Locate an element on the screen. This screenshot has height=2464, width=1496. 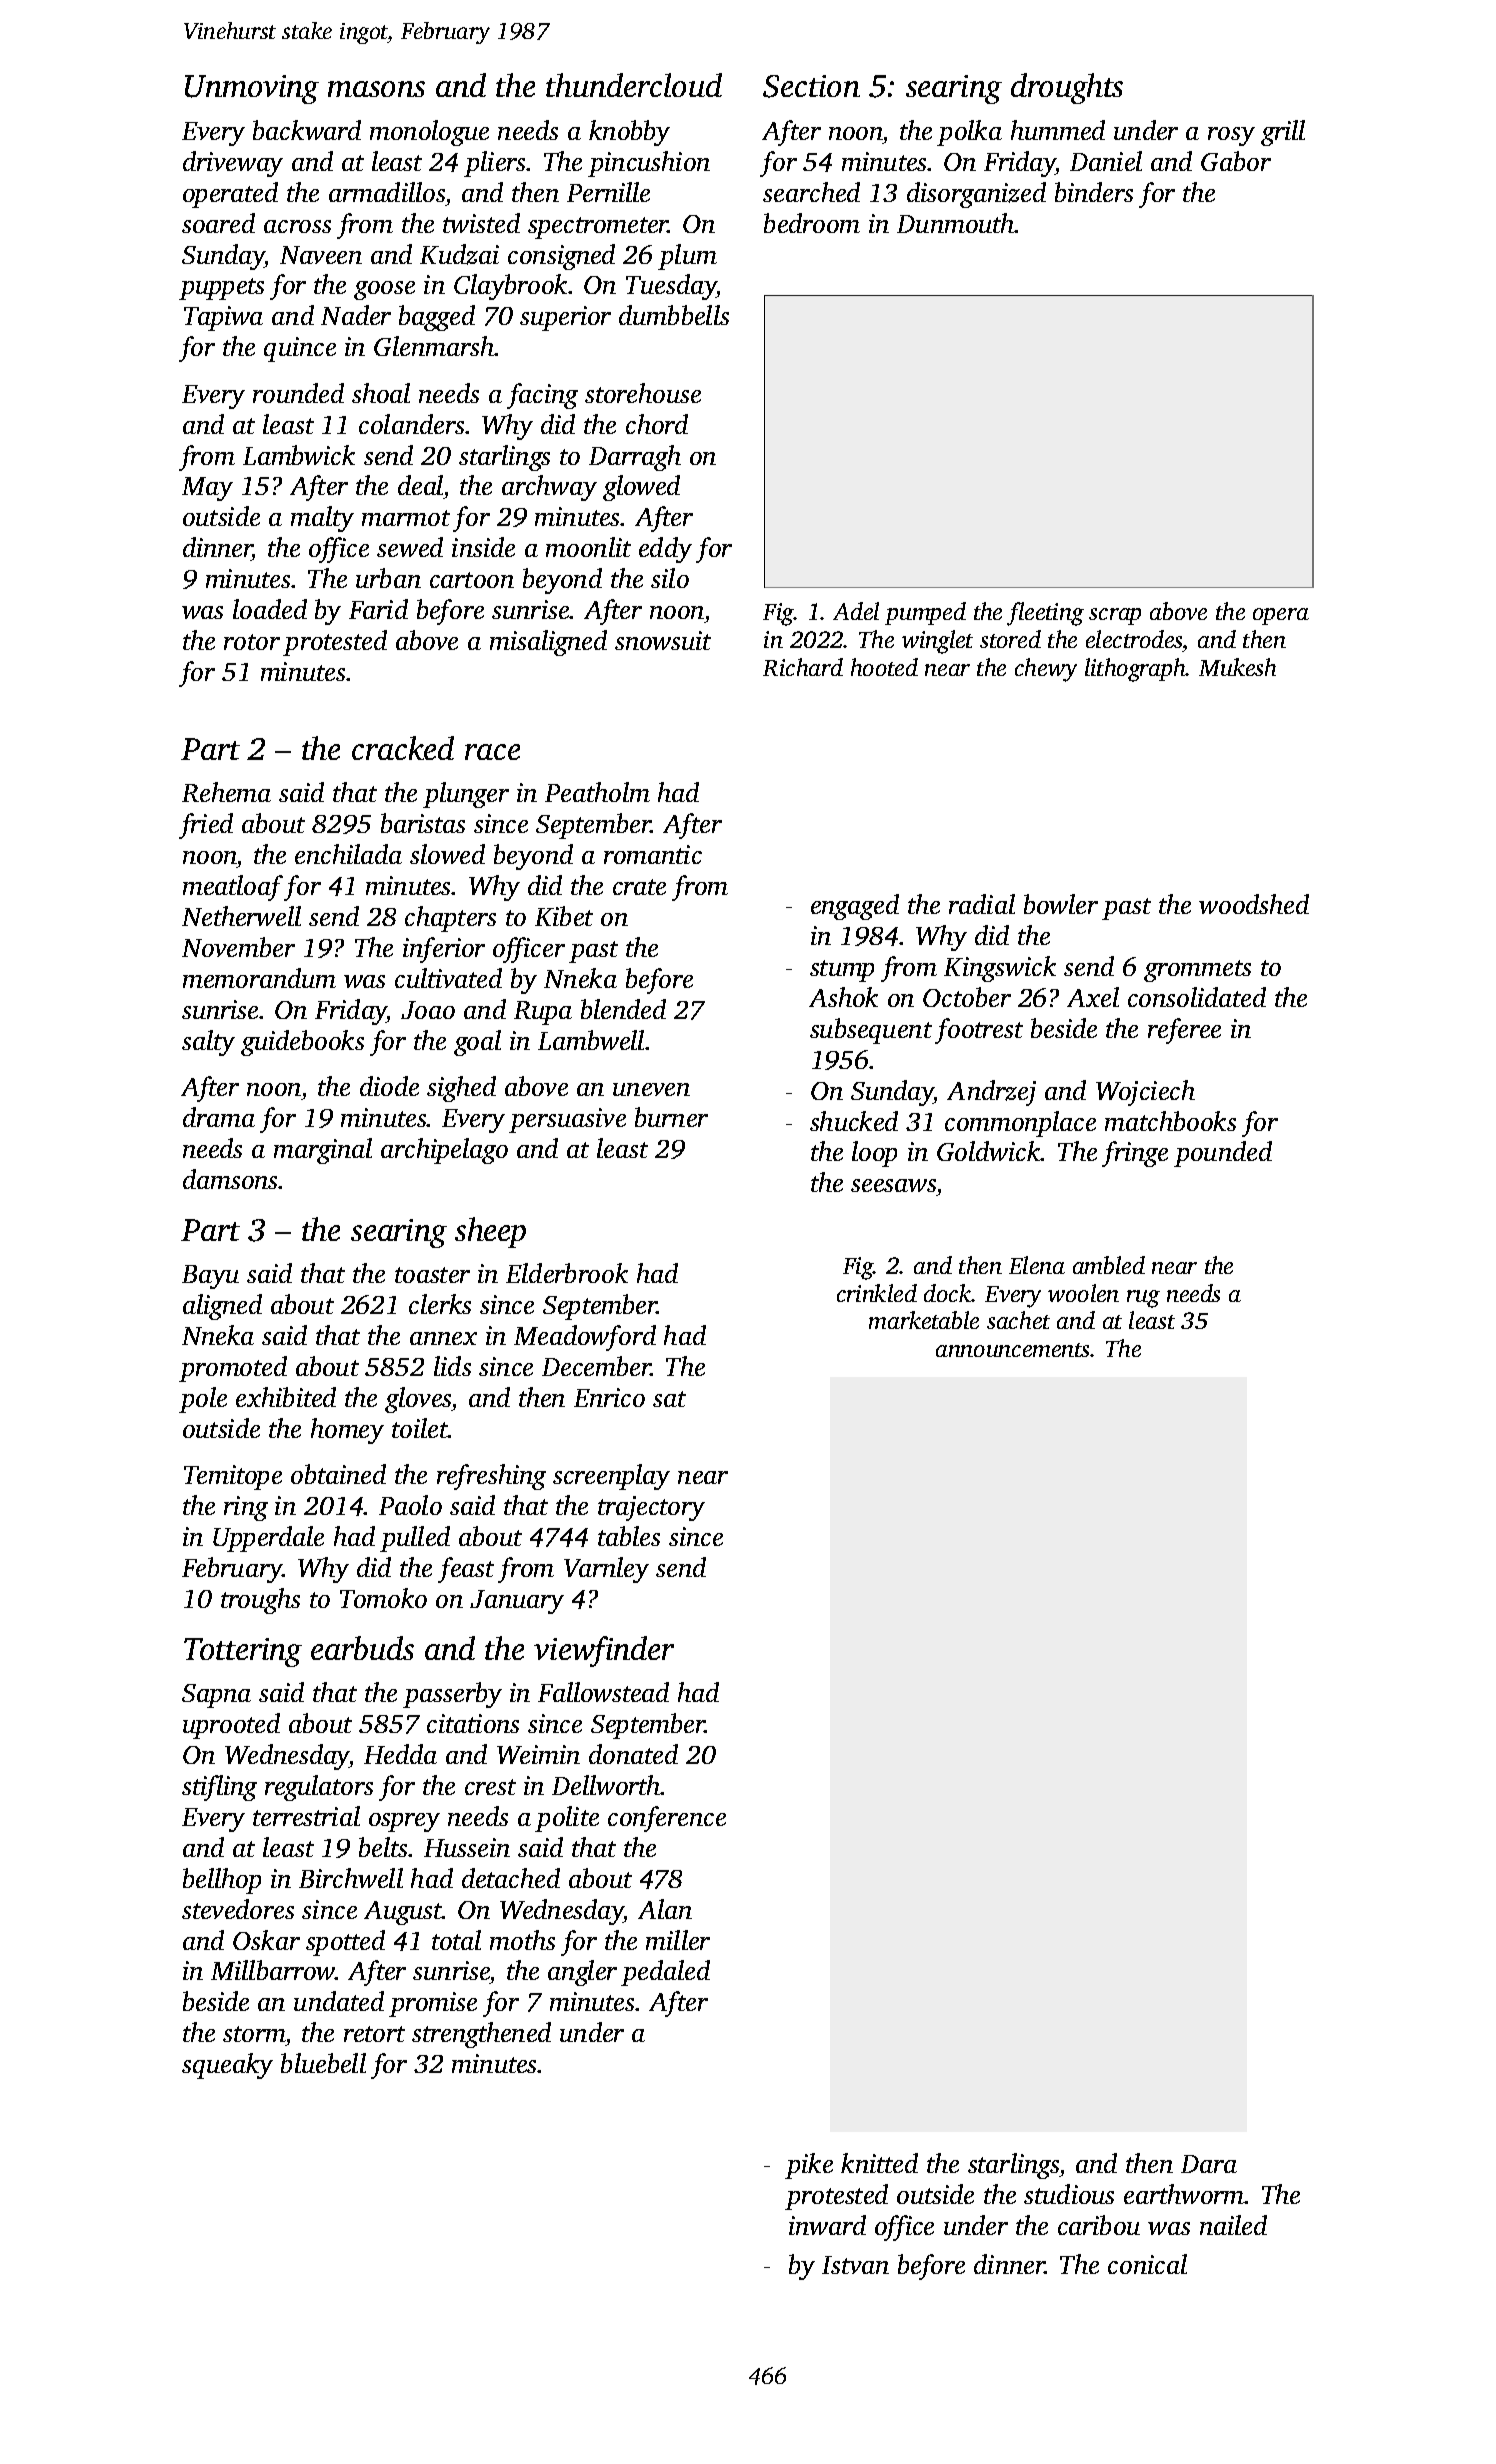
retort is located at coordinates (374, 2034).
